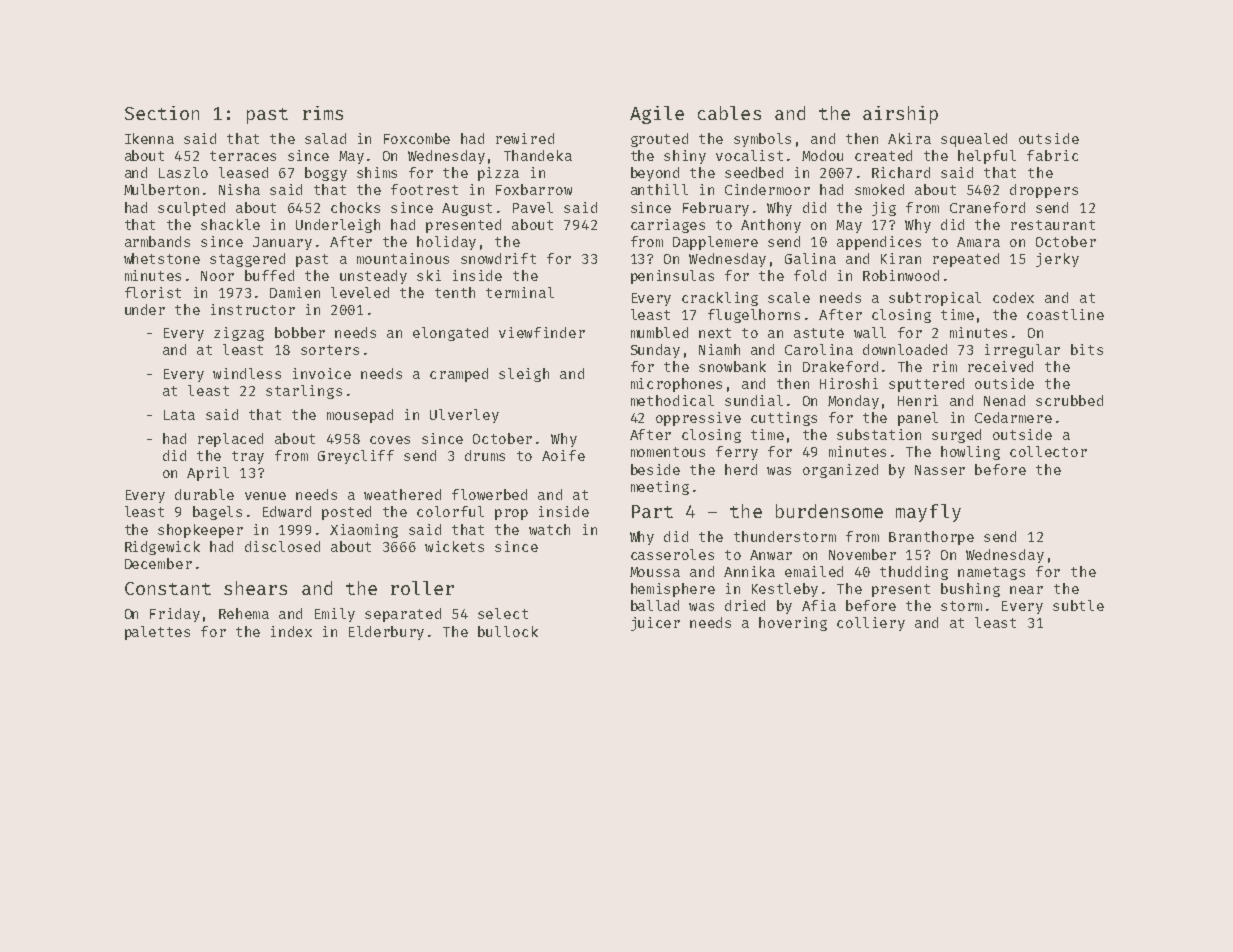 The width and height of the document is (1233, 952). I want to click on Pavel, so click(533, 207).
